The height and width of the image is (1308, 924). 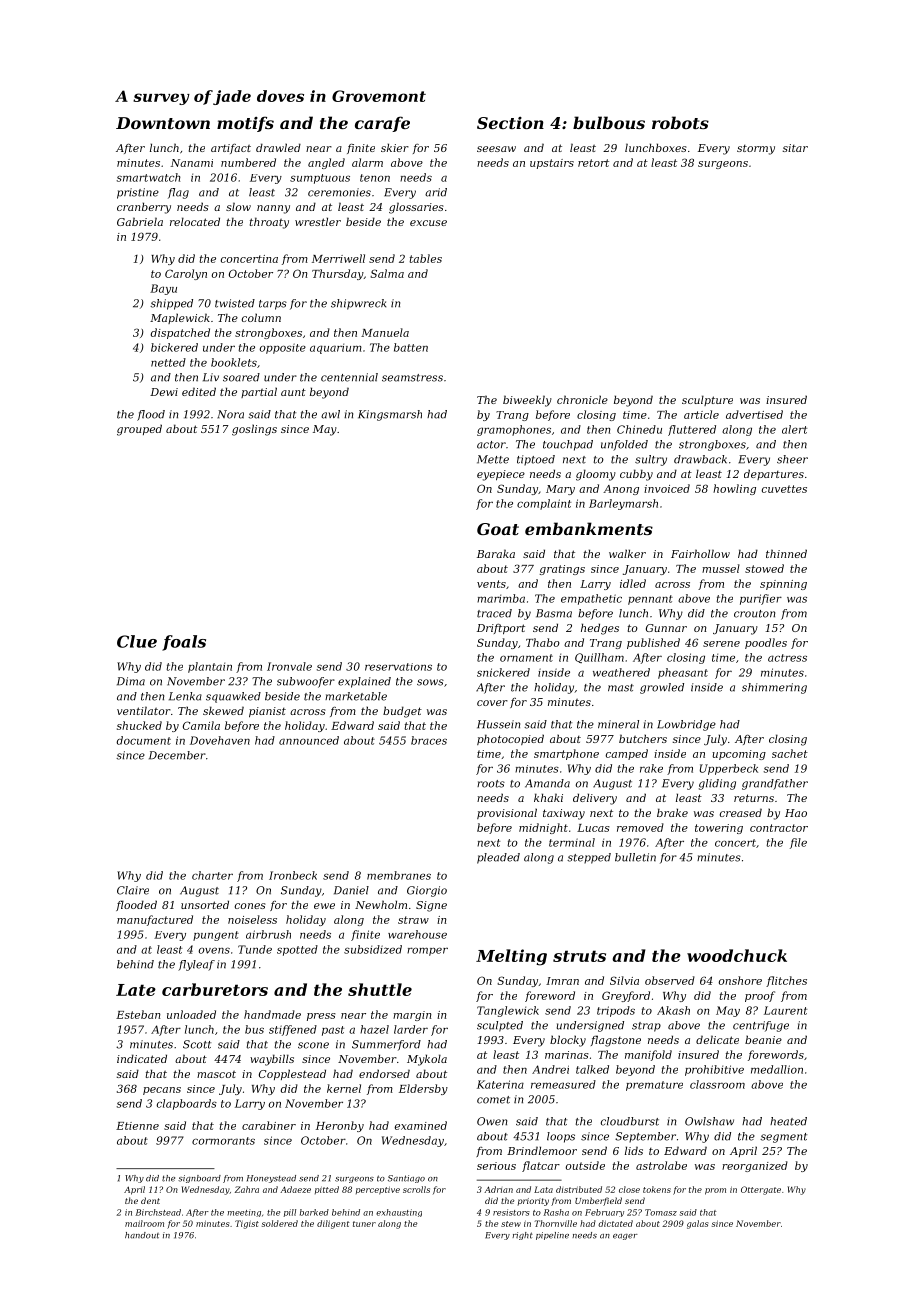 What do you see at coordinates (399, 1213) in the image?
I see `exhausting` at bounding box center [399, 1213].
